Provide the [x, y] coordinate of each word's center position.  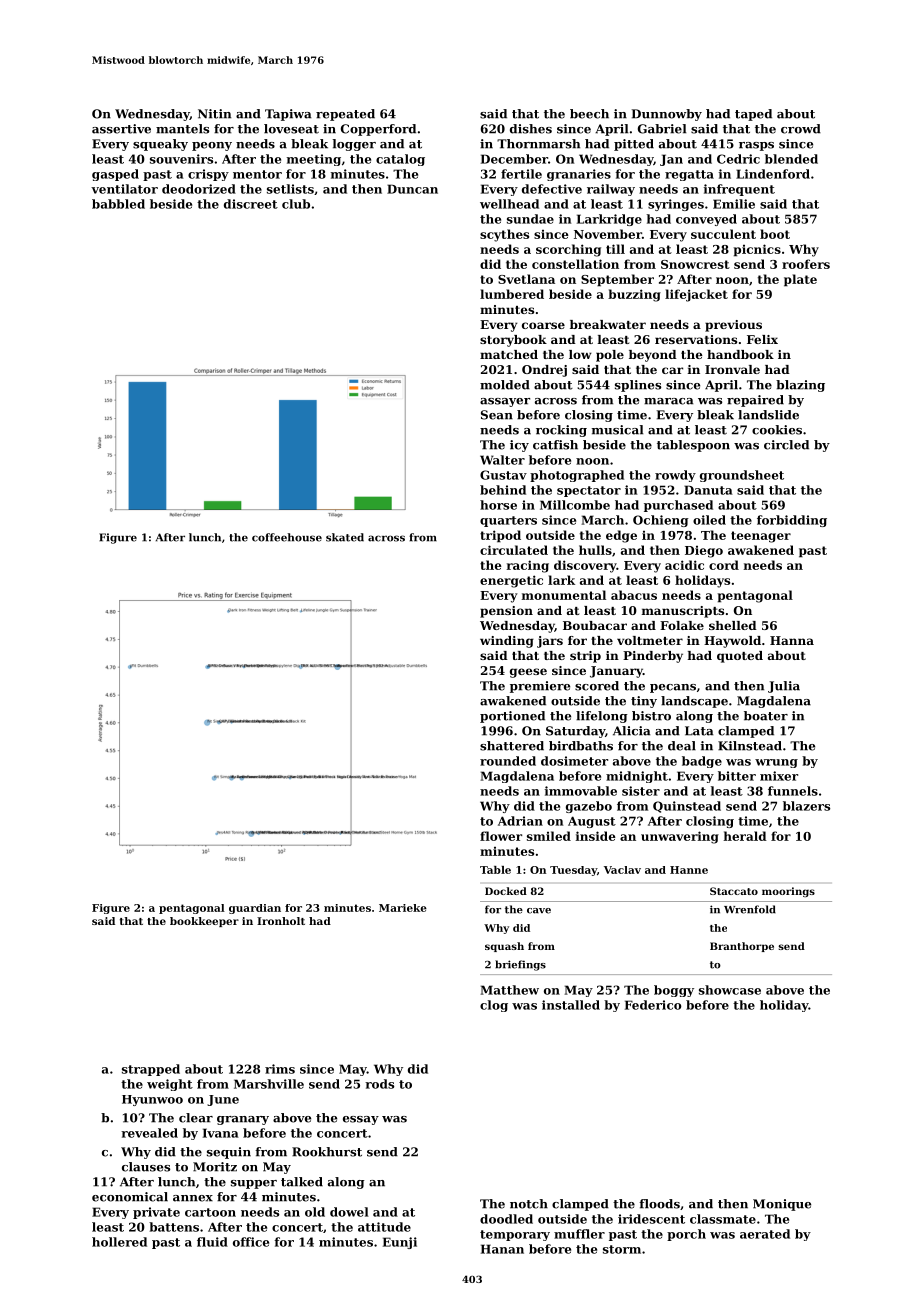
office [251, 1242]
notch [529, 1204]
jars [550, 642]
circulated [514, 550]
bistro [651, 716]
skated [345, 537]
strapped [151, 1070]
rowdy [675, 476]
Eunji [400, 1243]
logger [354, 145]
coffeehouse [287, 537]
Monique [782, 1205]
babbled [118, 204]
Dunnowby [667, 115]
